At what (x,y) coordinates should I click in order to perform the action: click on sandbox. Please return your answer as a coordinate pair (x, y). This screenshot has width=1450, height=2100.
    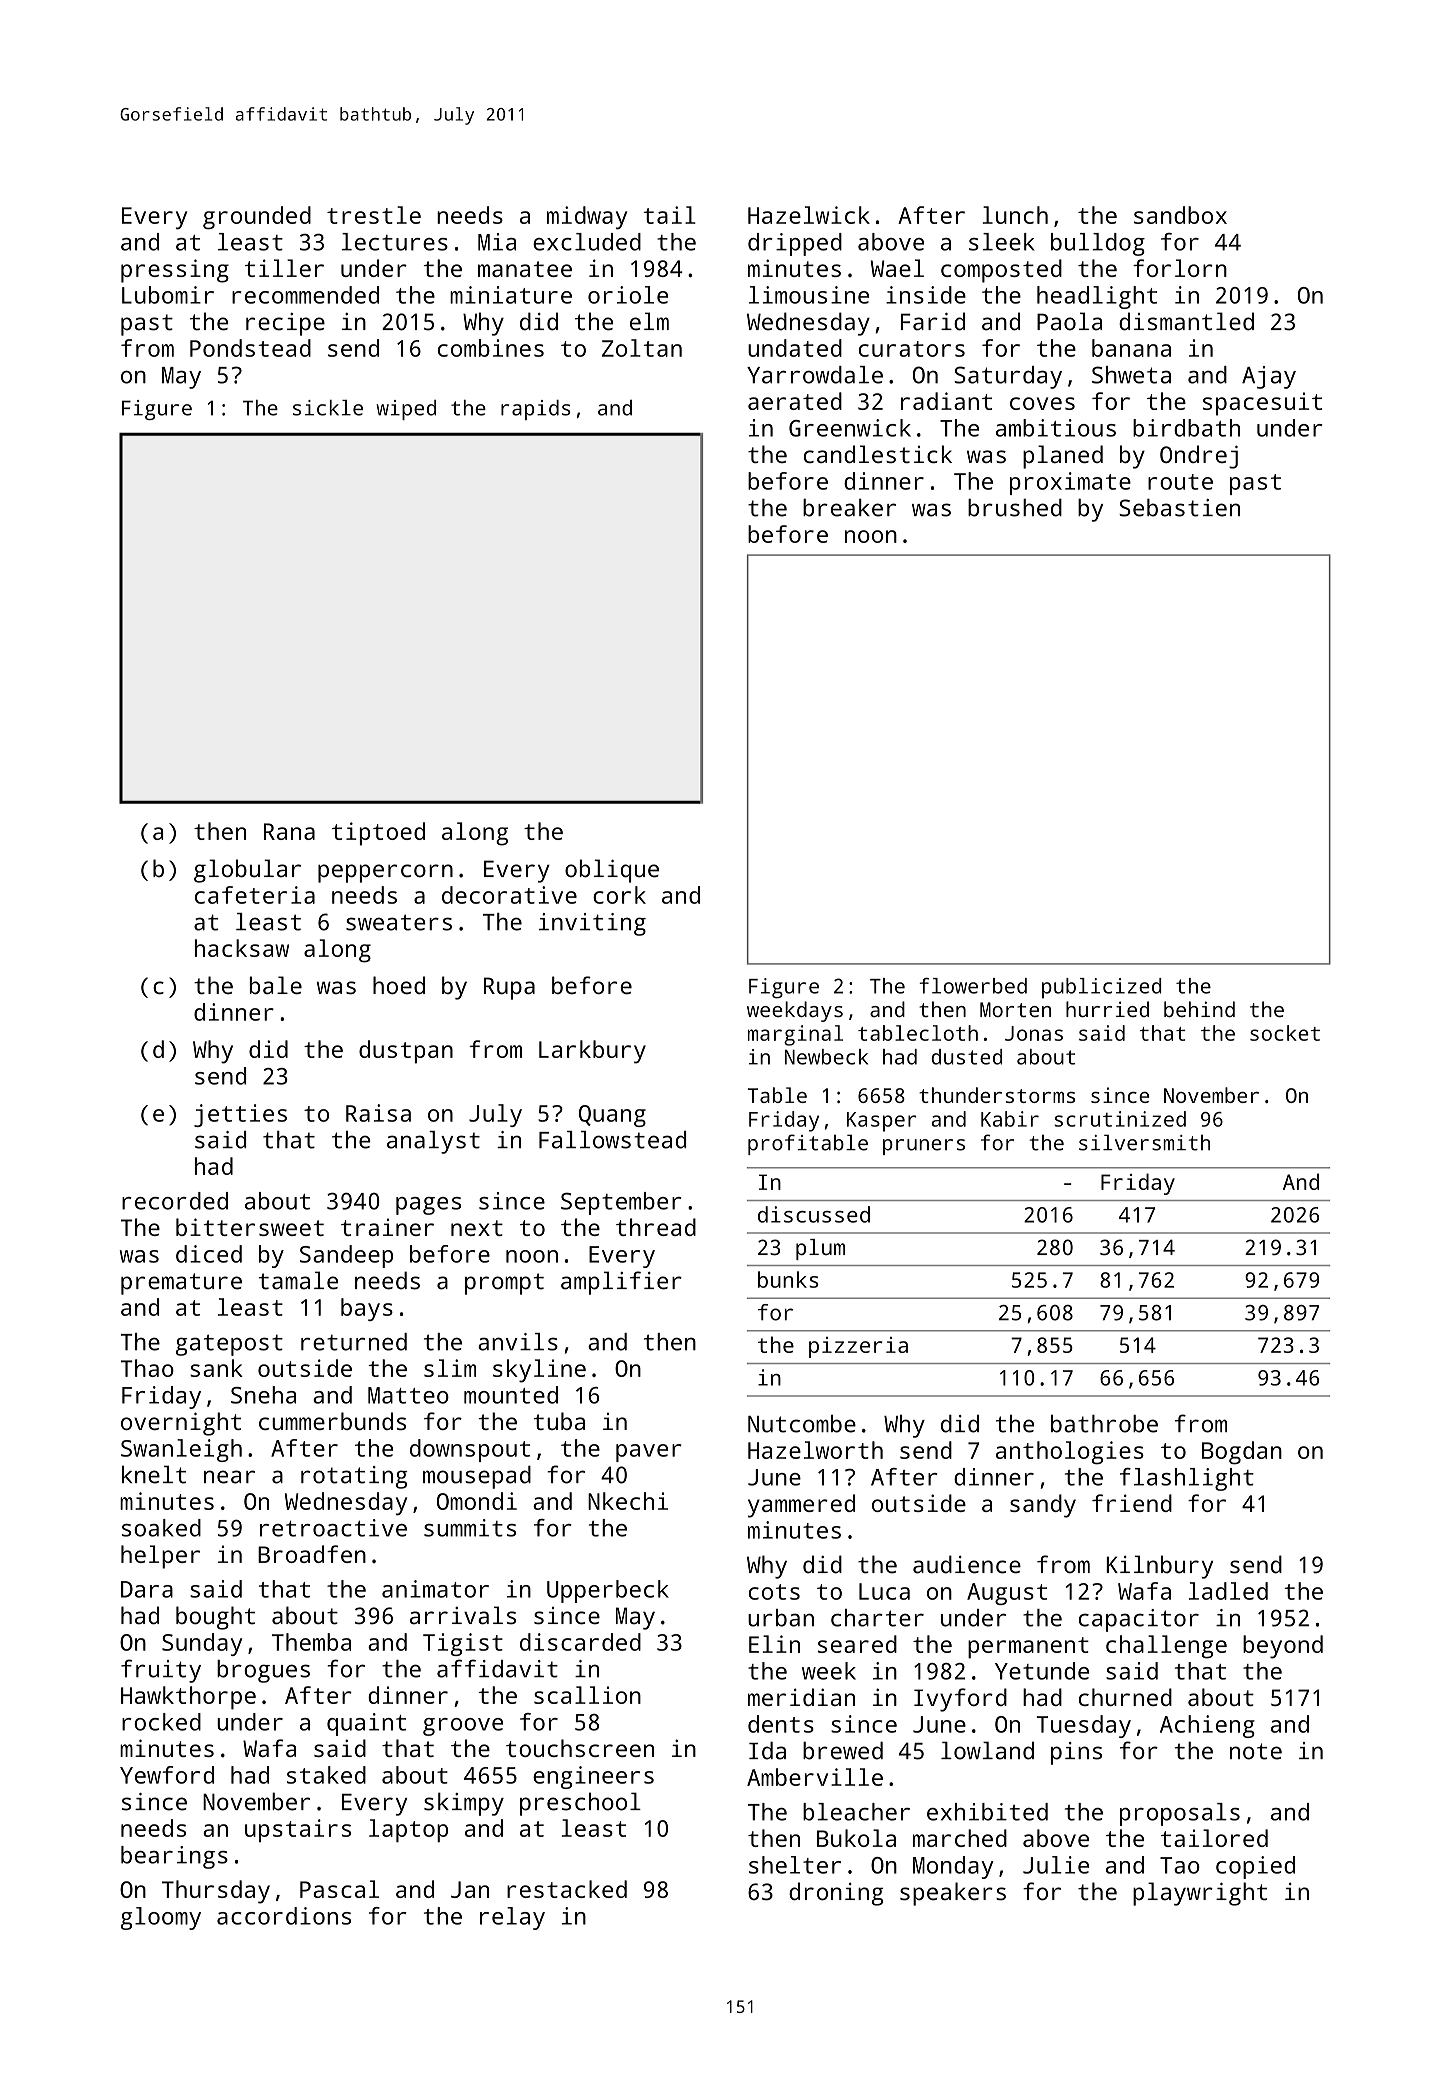
    Looking at the image, I should click on (1180, 215).
